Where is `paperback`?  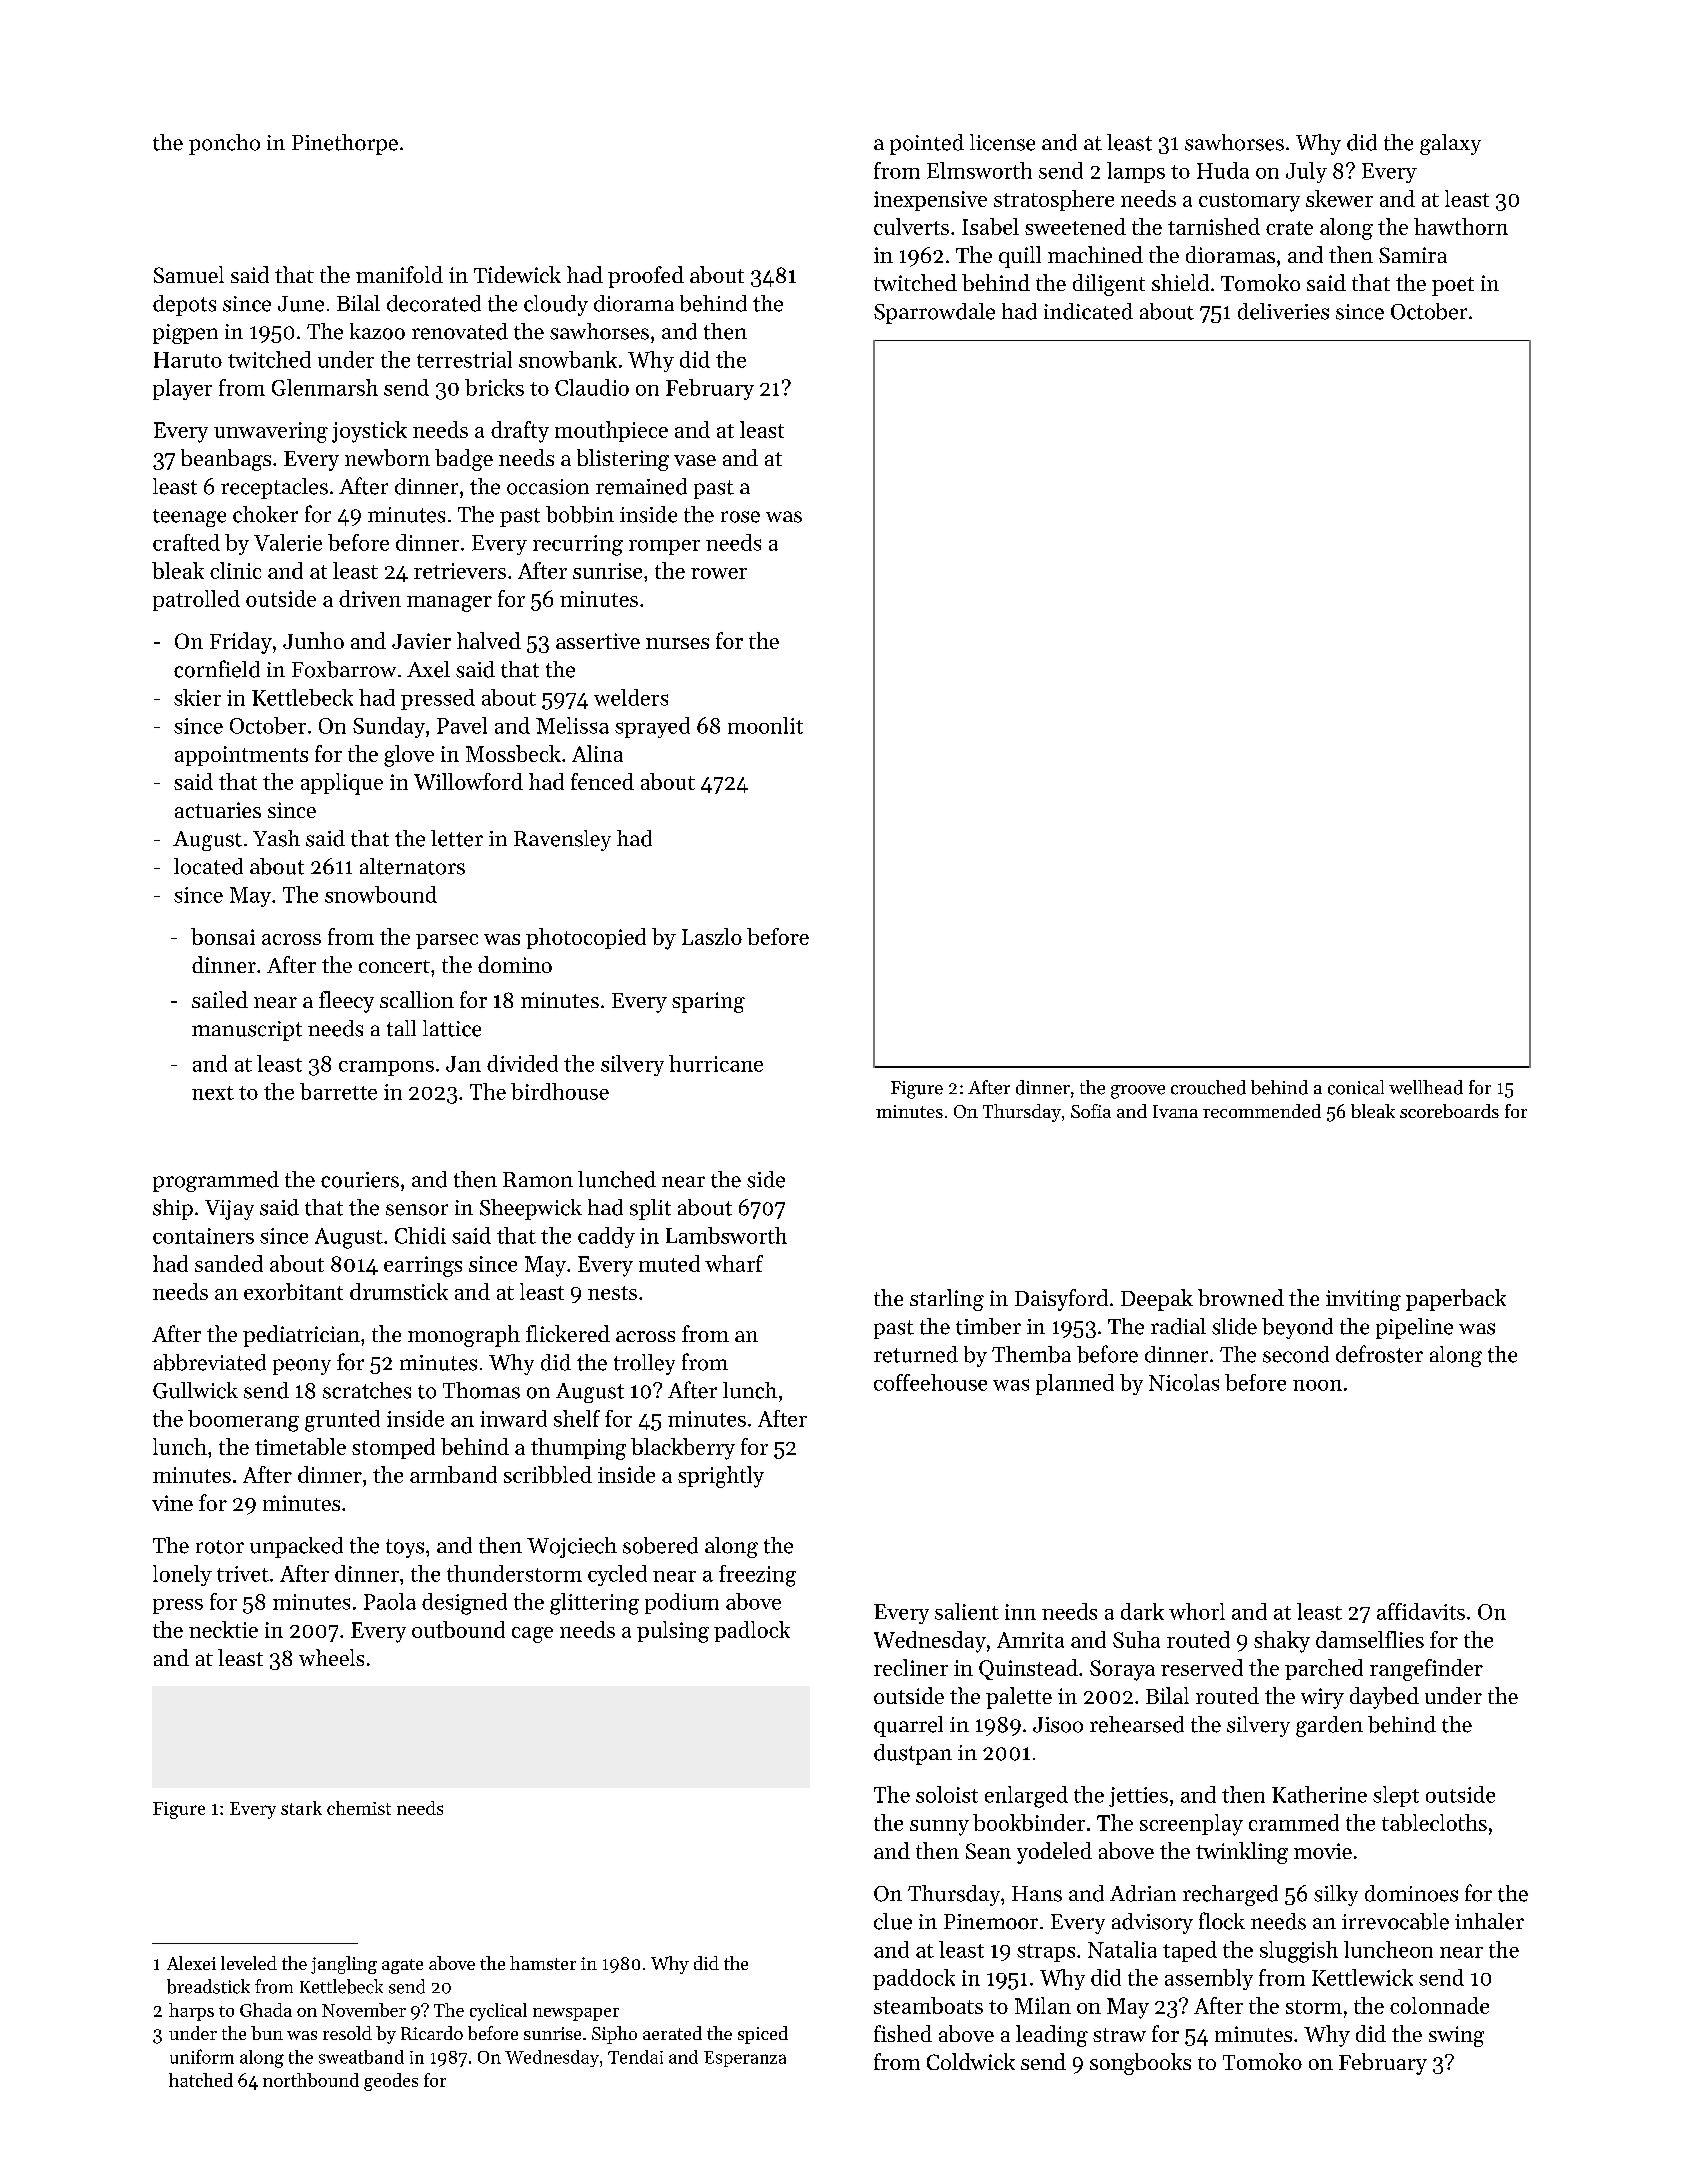 paperback is located at coordinates (1456, 1300).
